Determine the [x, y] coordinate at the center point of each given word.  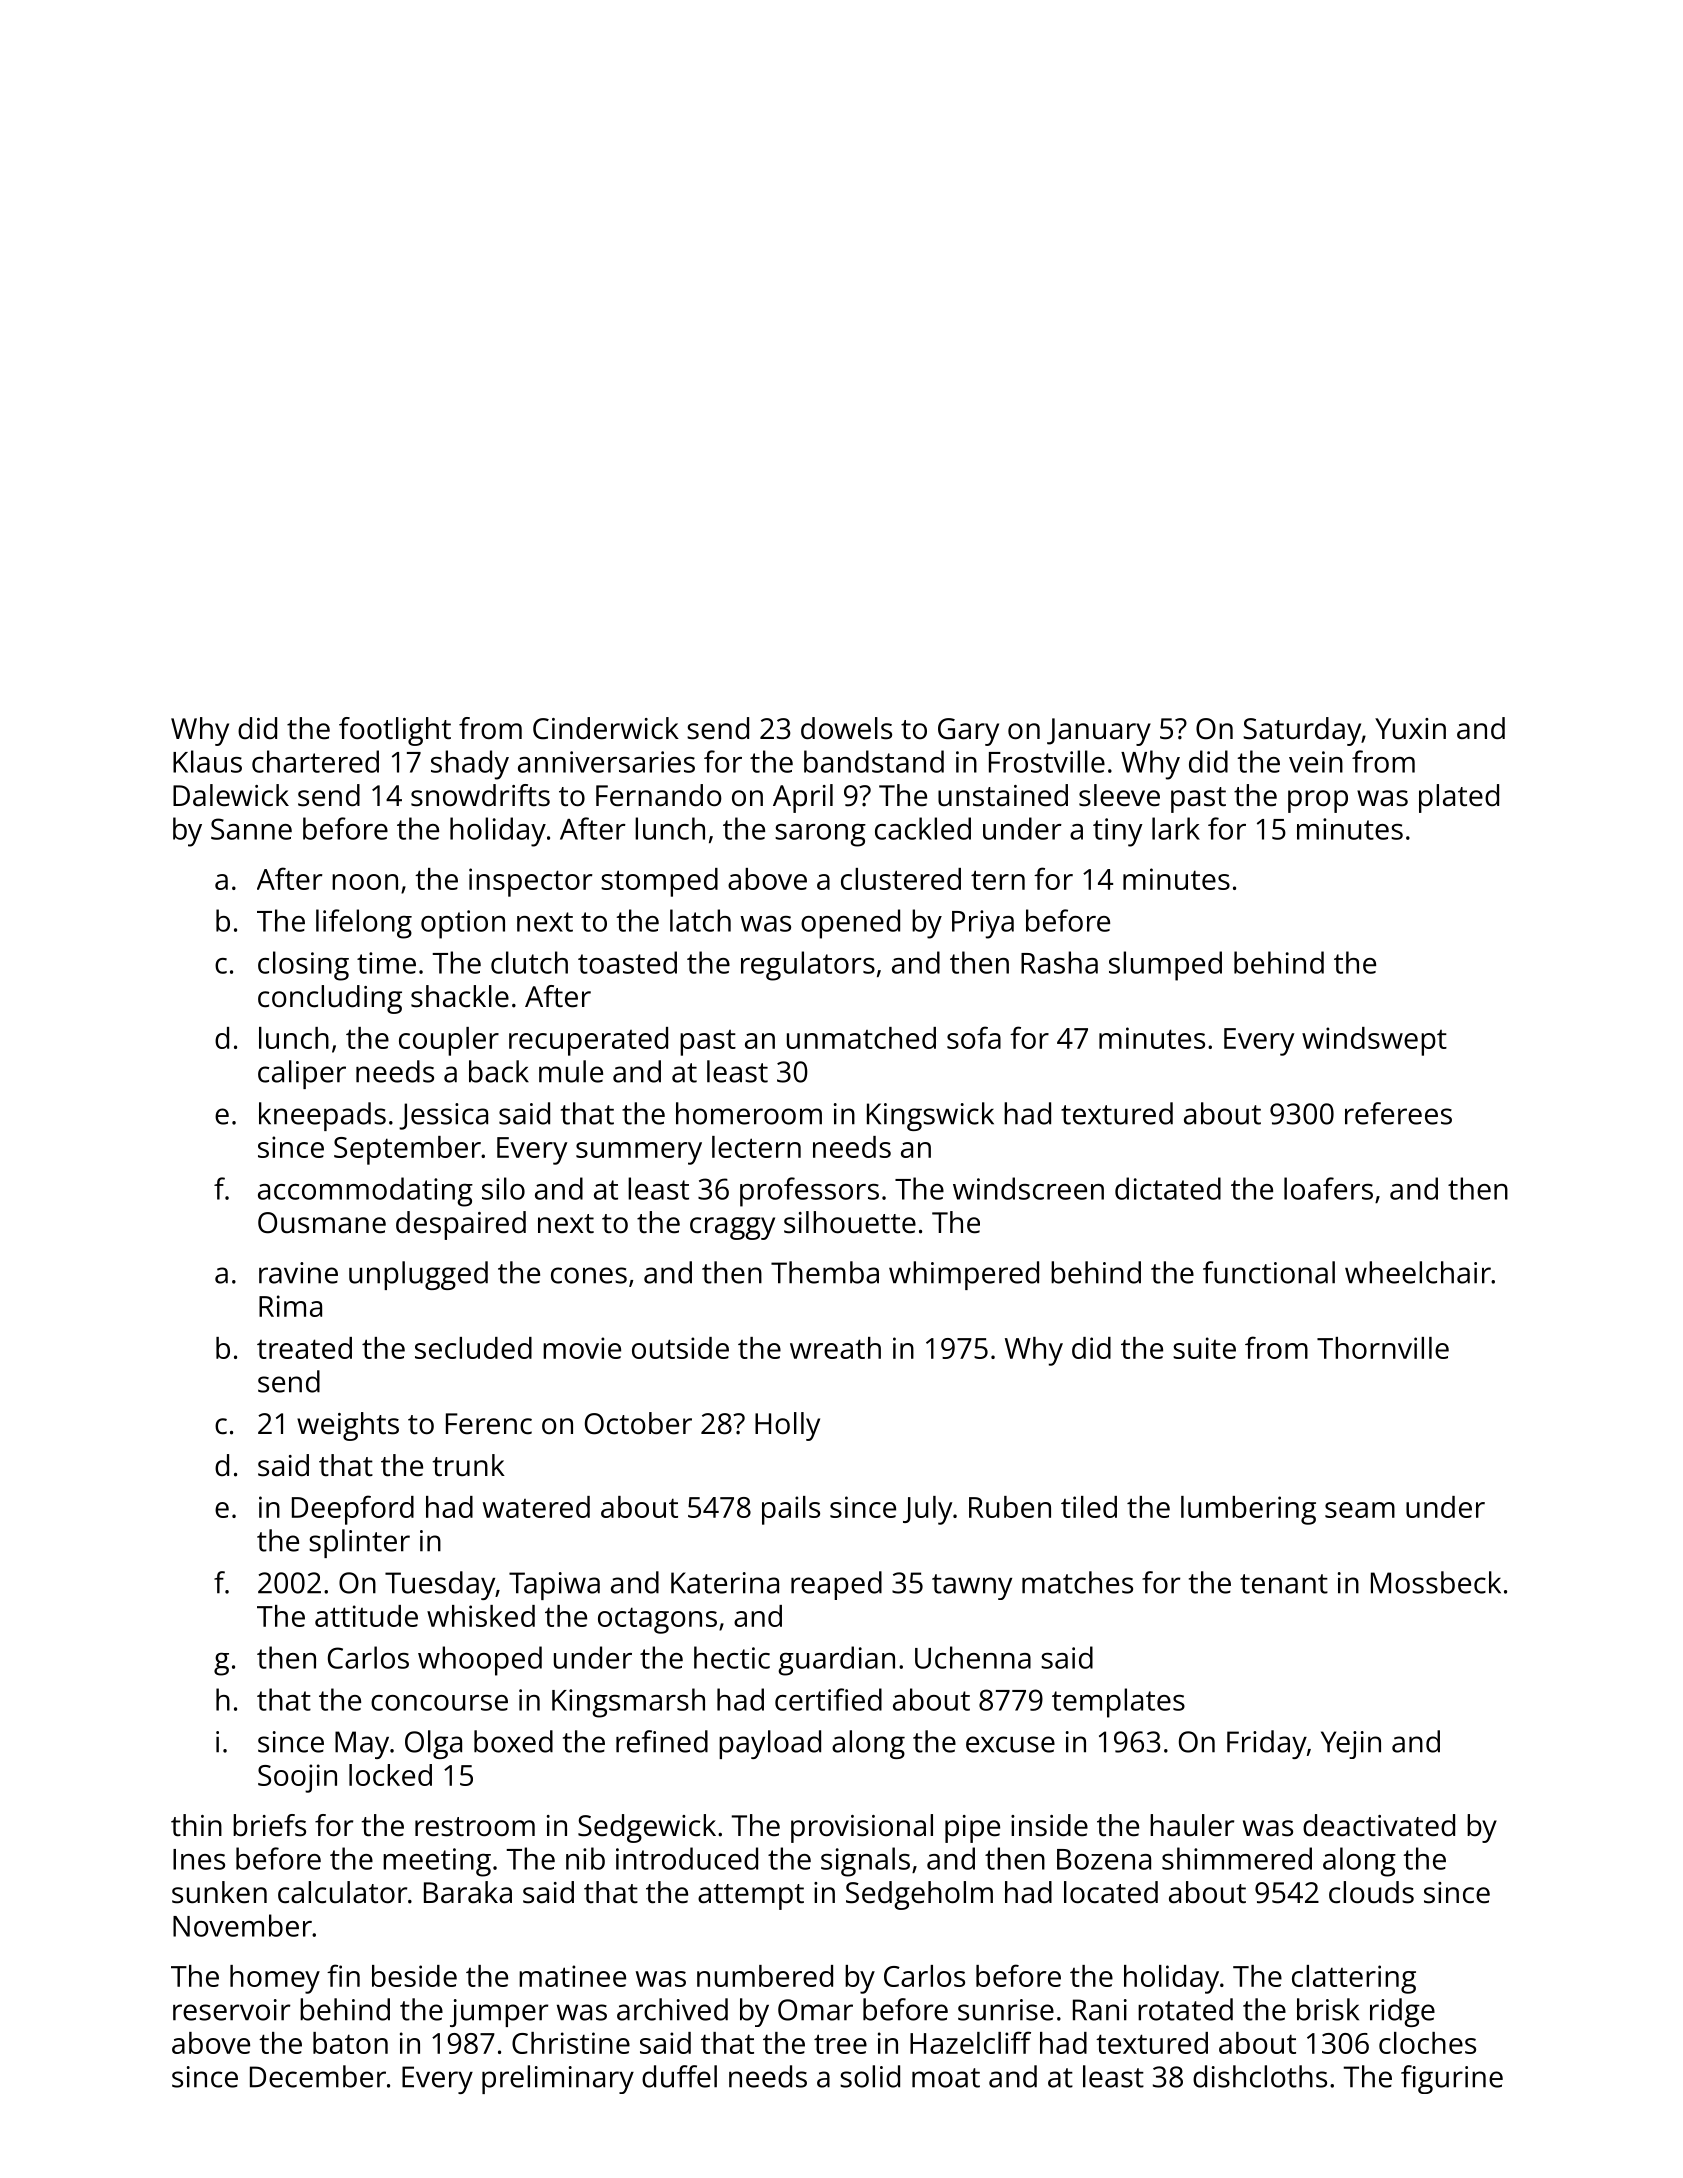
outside [680, 1348]
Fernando [659, 795]
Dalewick [231, 795]
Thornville [1383, 1348]
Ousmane [322, 1223]
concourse [439, 1703]
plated [1459, 798]
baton [350, 2043]
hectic [732, 1657]
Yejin [1351, 1745]
